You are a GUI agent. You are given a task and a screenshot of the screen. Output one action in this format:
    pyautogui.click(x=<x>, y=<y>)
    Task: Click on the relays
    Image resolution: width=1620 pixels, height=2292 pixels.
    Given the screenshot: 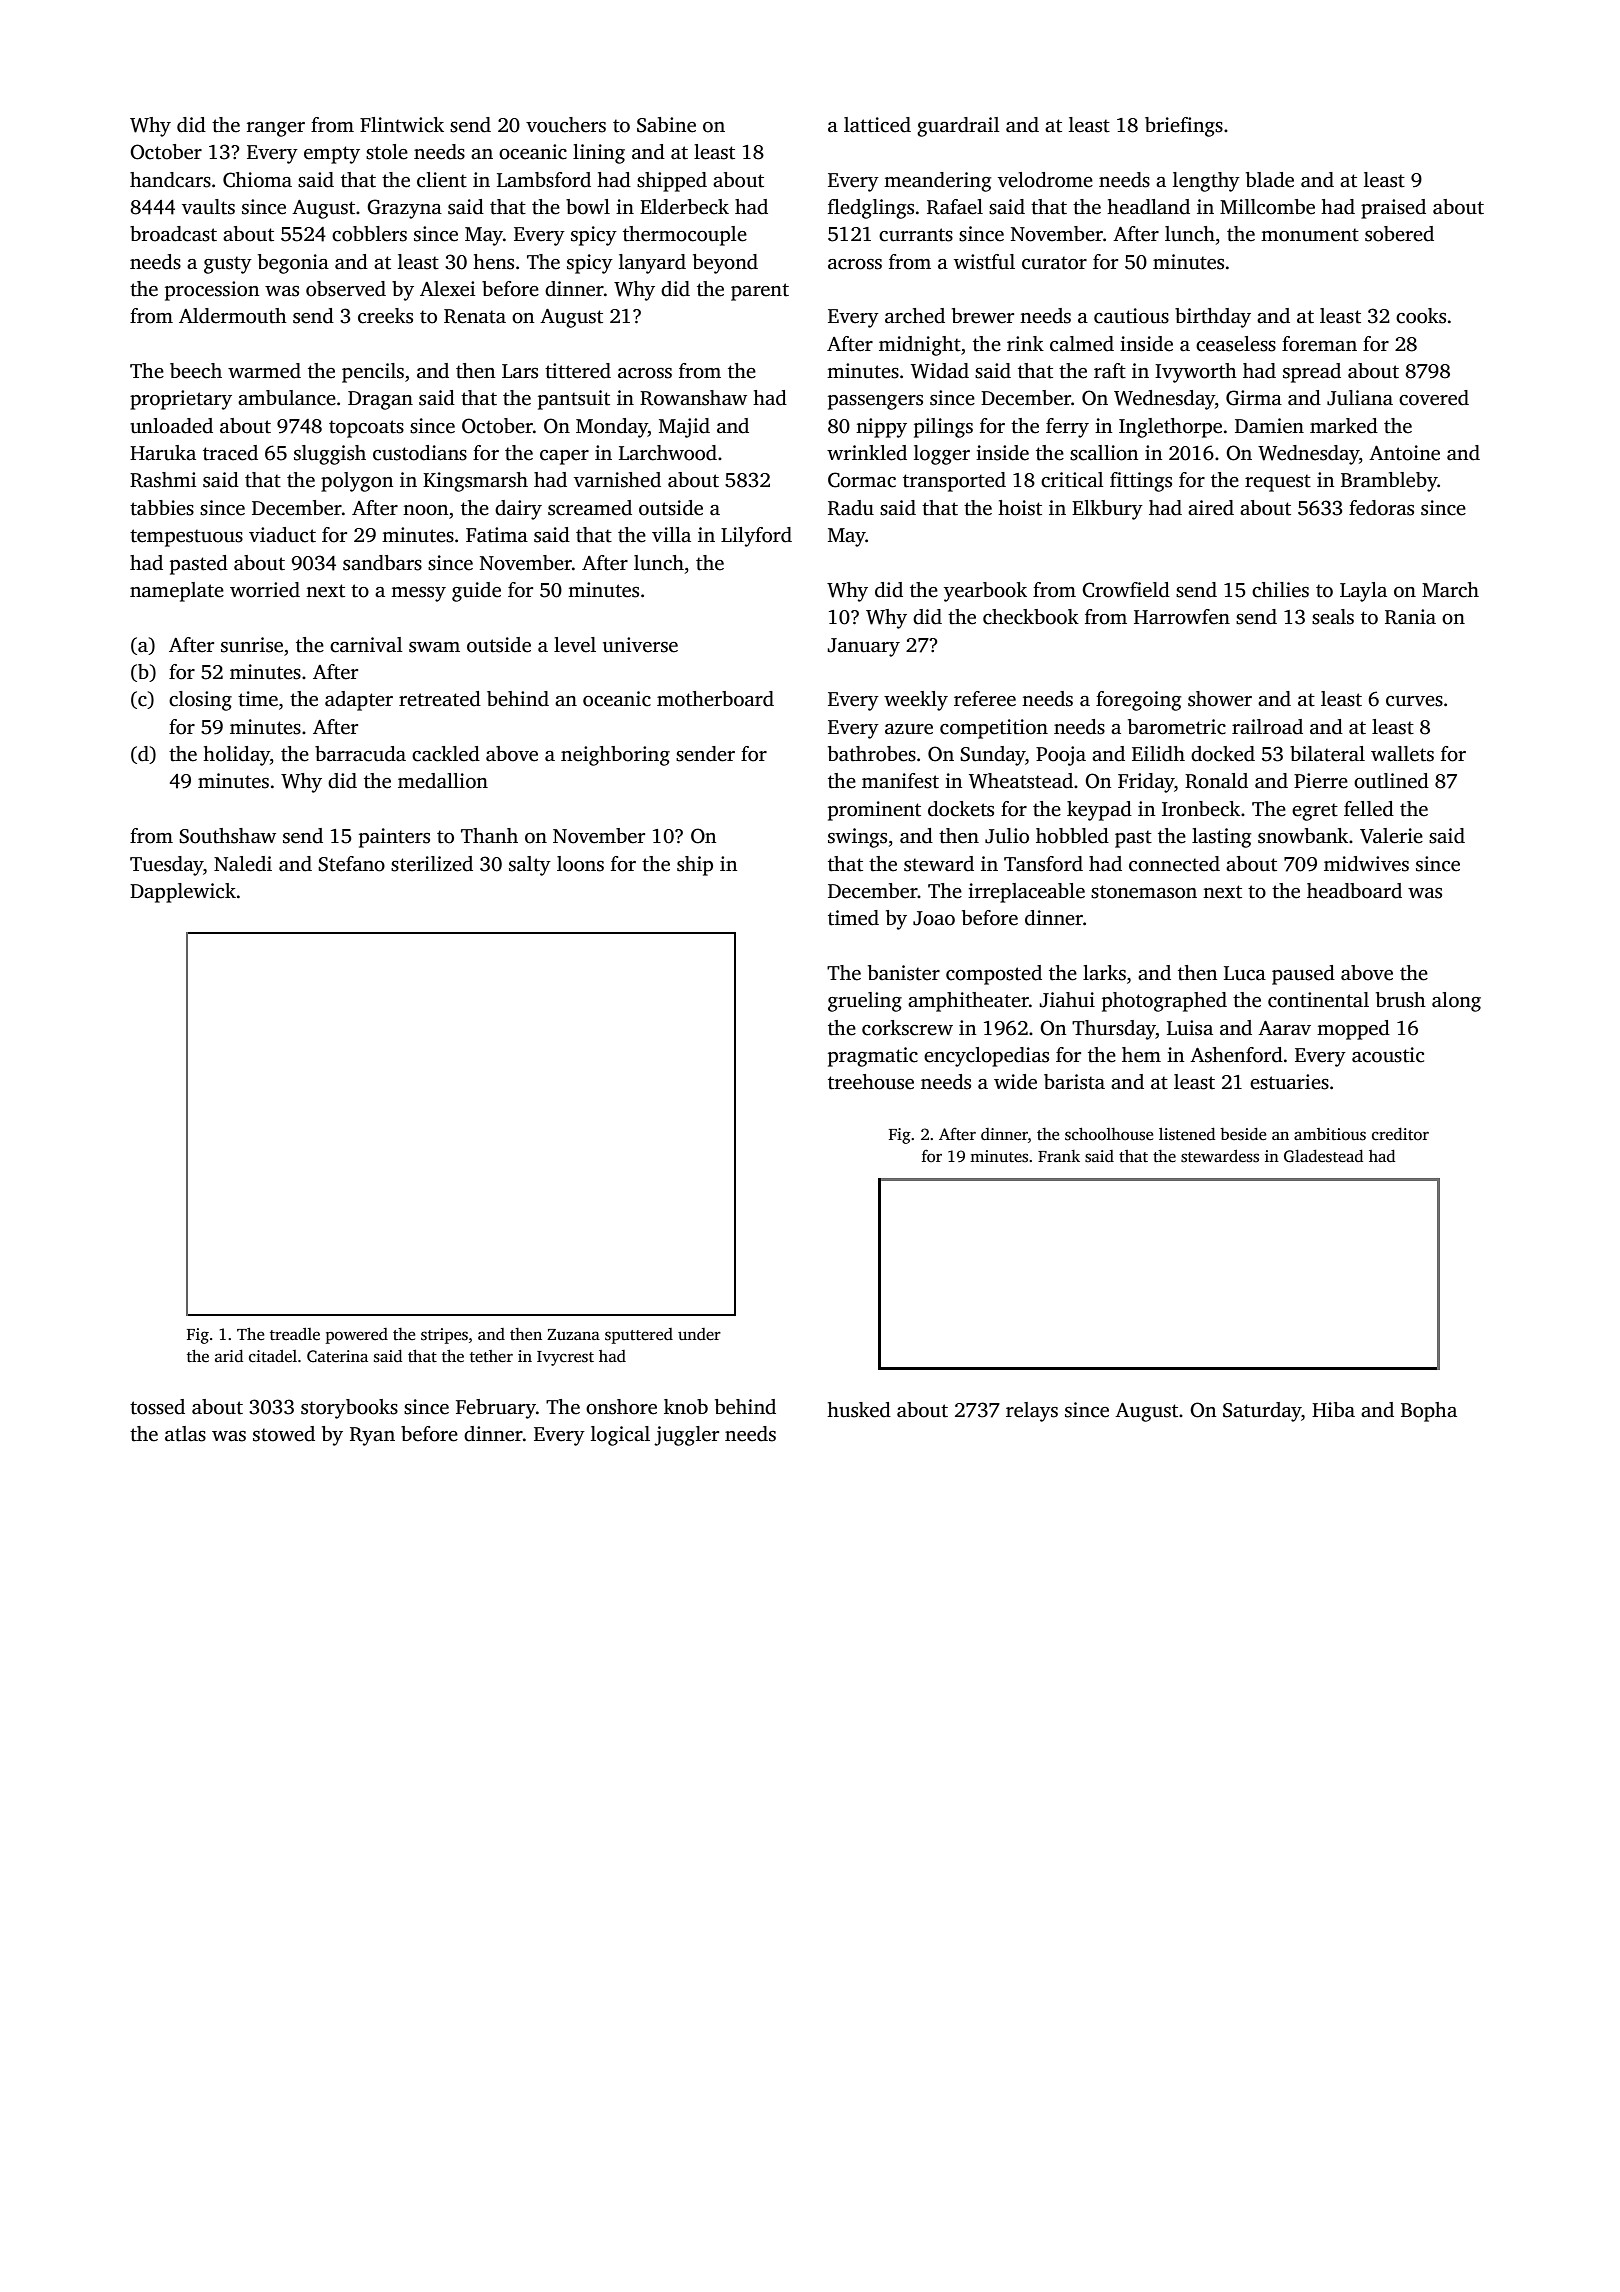 What is the action you would take?
    pyautogui.click(x=1032, y=1412)
